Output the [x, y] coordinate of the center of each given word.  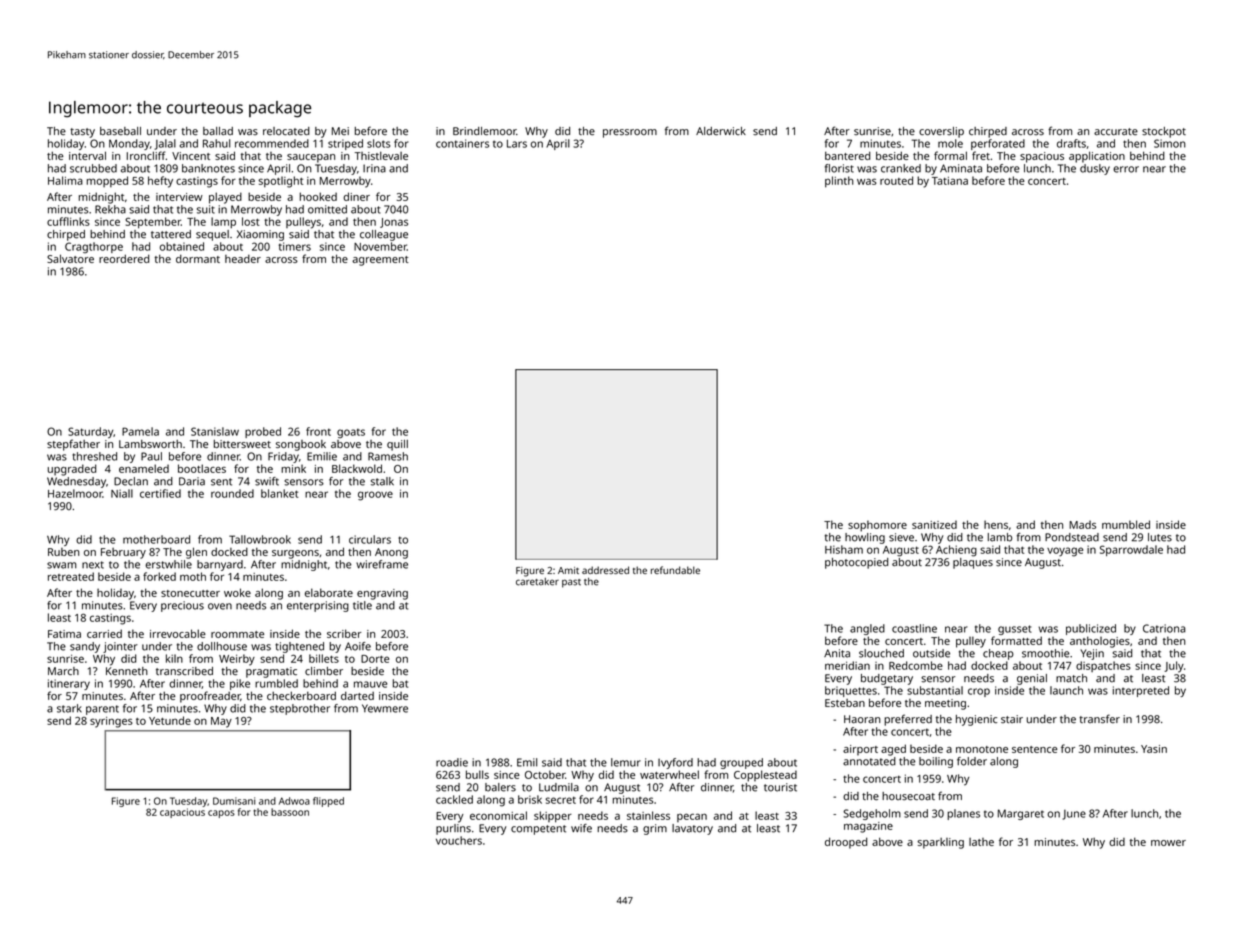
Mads [1082, 524]
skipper [553, 817]
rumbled [276, 683]
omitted [327, 209]
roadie [452, 762]
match [1071, 678]
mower [1168, 843]
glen [196, 553]
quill [397, 445]
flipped [328, 802]
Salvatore [70, 258]
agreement [380, 261]
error [1126, 169]
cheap [998, 654]
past [571, 583]
